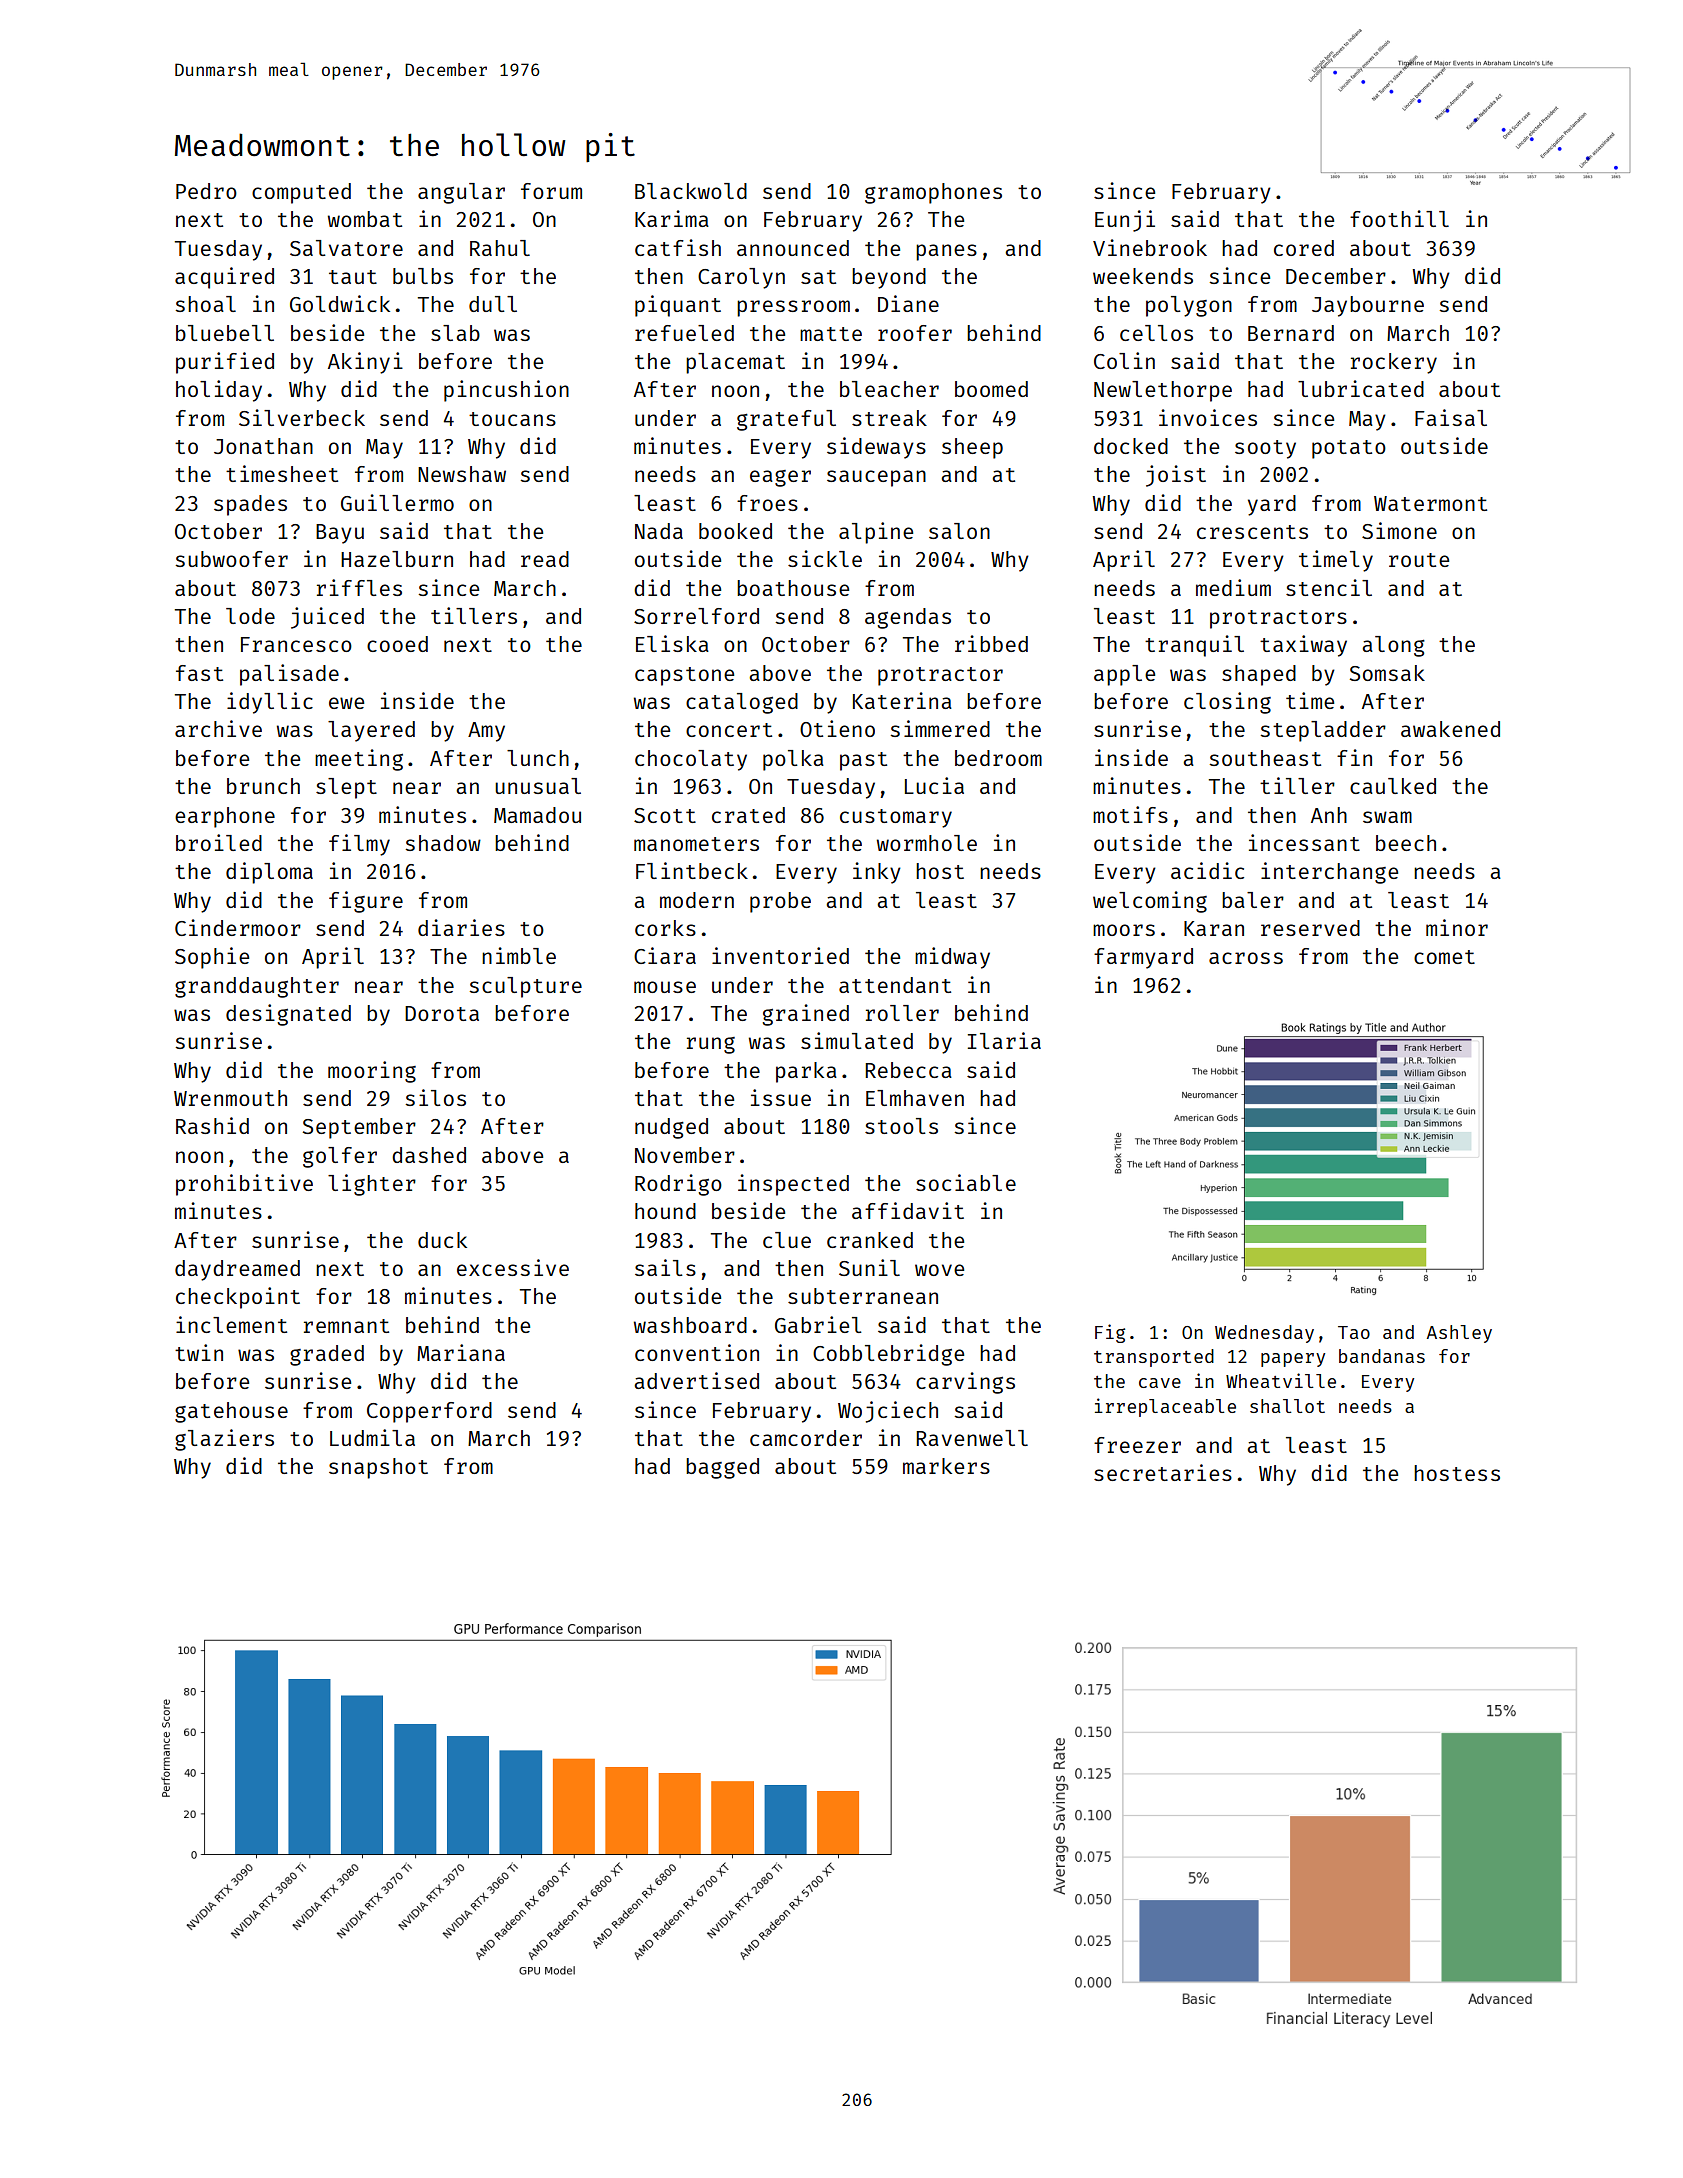  Describe the element at coordinates (230, 1098) in the document. I see `Wrenmouth` at that location.
